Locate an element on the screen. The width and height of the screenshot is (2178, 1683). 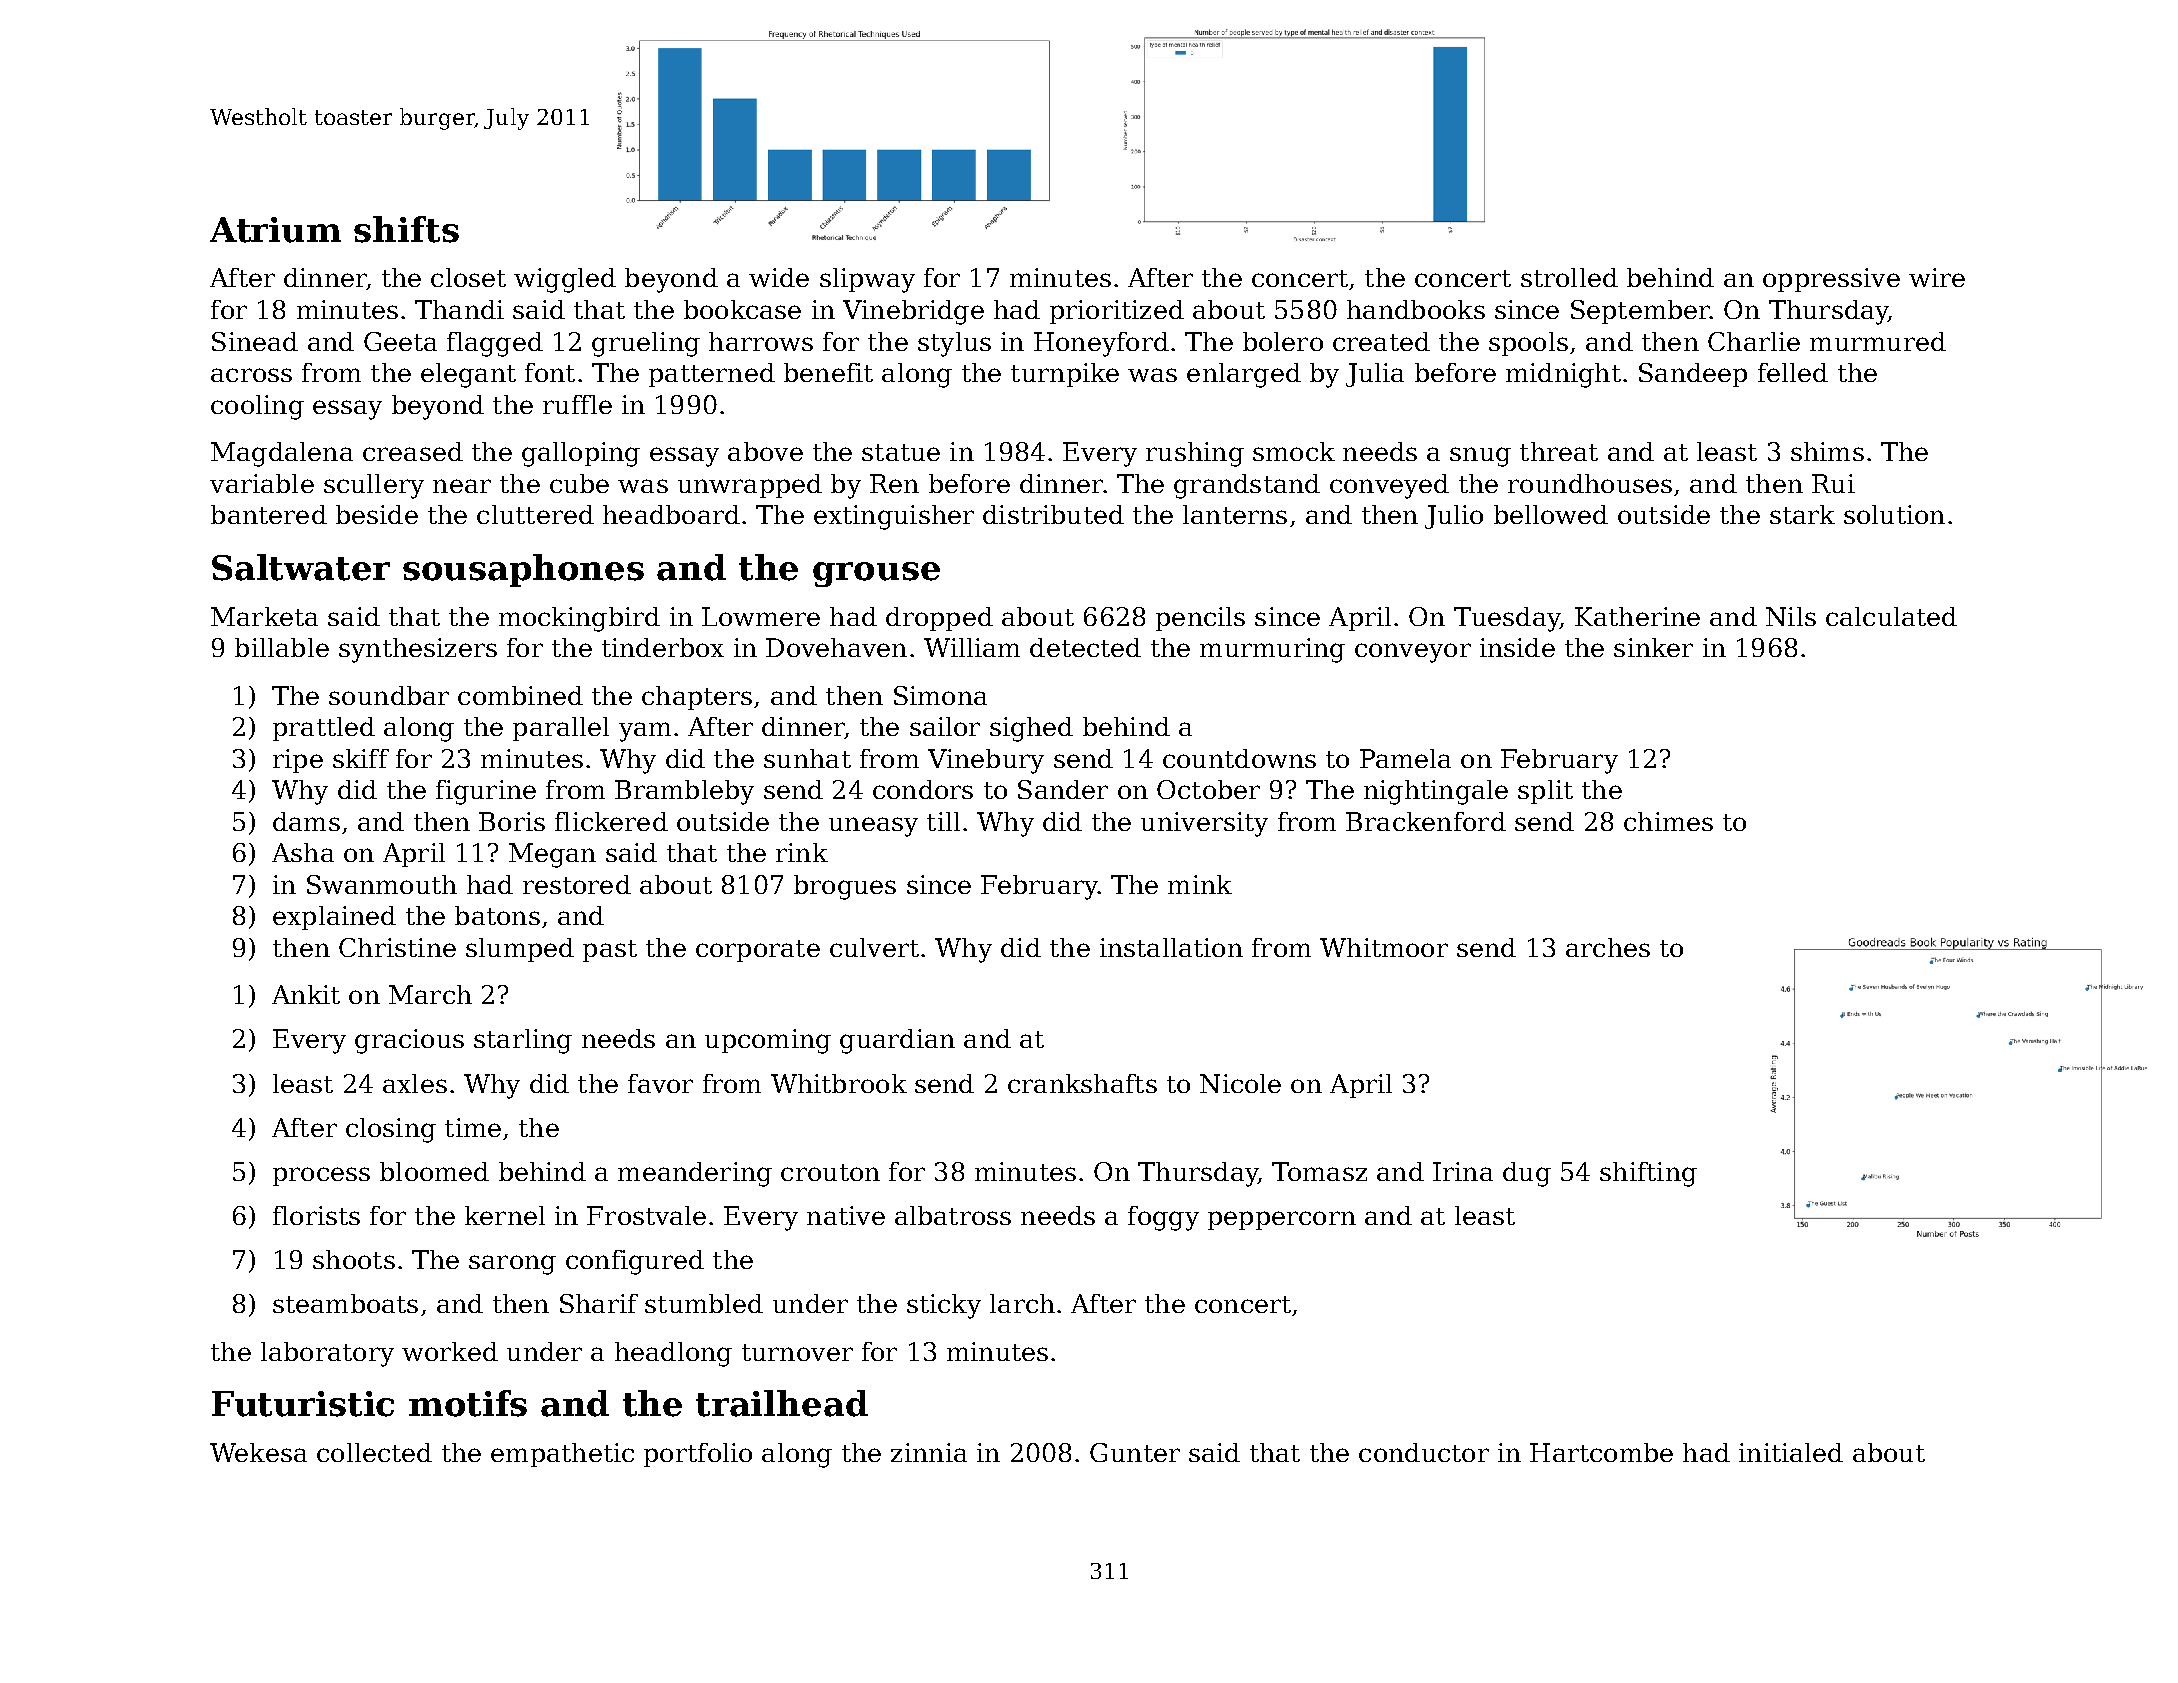
shifts is located at coordinates (406, 229).
